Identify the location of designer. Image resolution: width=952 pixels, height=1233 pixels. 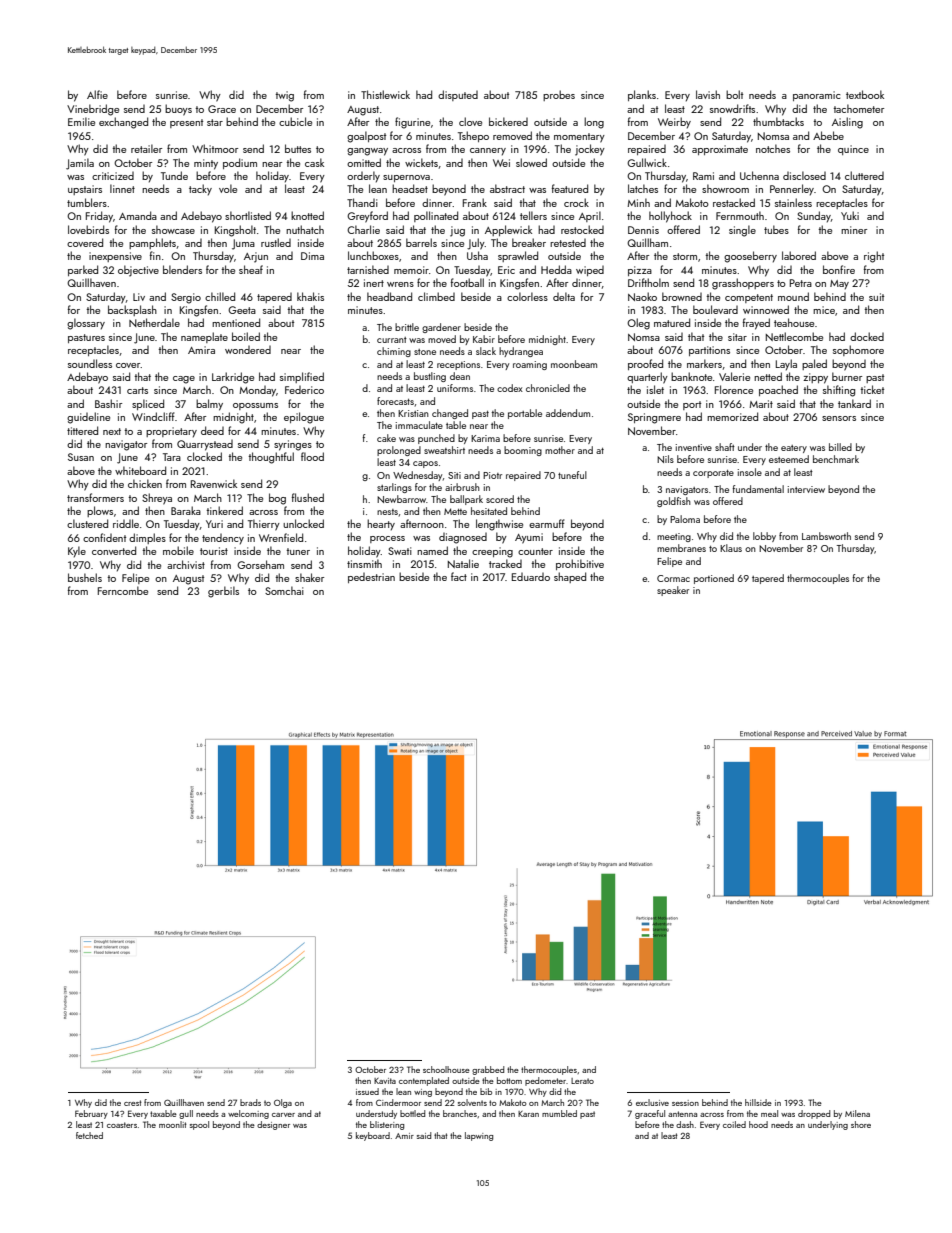
(273, 1125).
